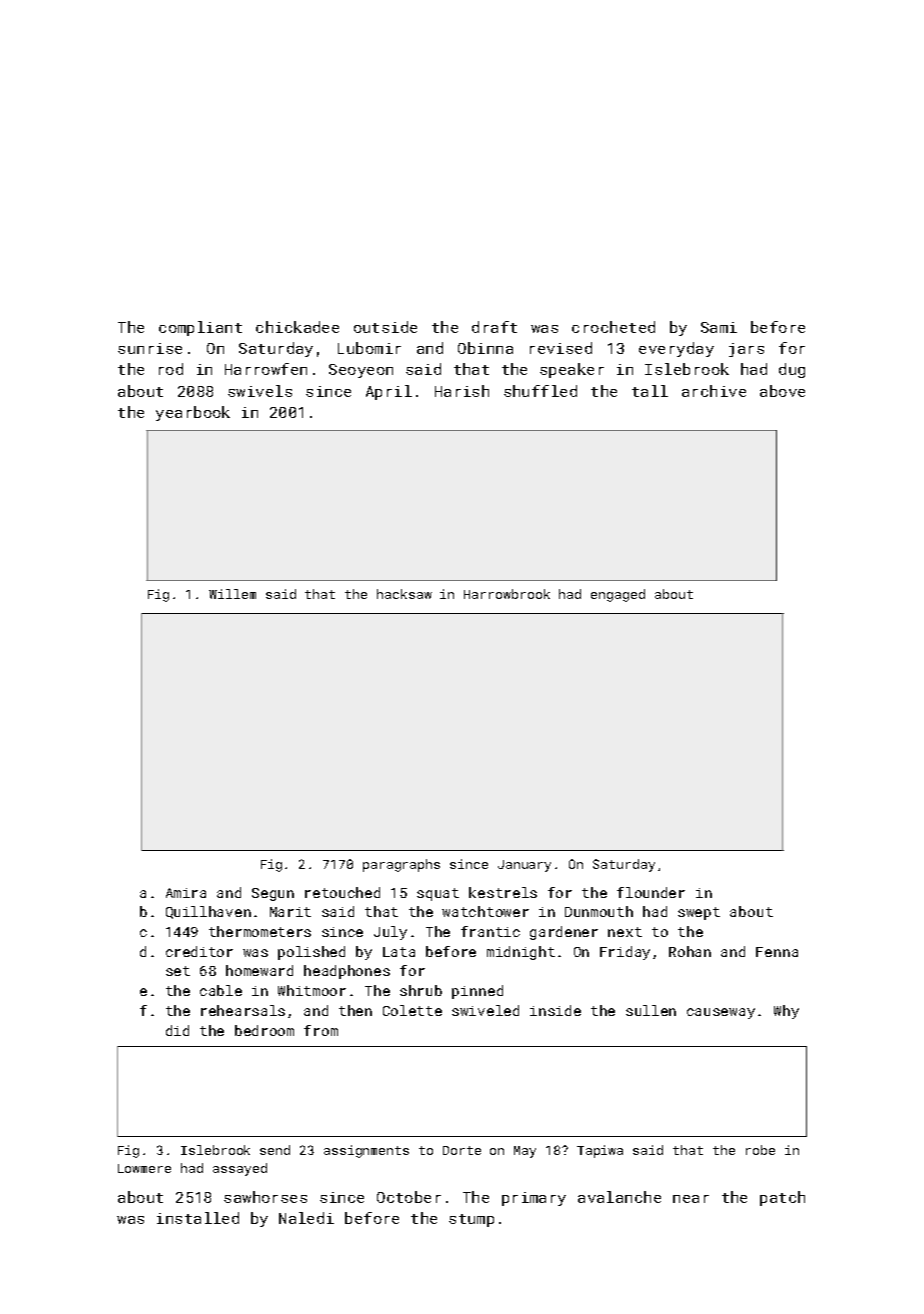 This screenshot has height=1314, width=924. What do you see at coordinates (651, 892) in the screenshot?
I see `flounder` at bounding box center [651, 892].
